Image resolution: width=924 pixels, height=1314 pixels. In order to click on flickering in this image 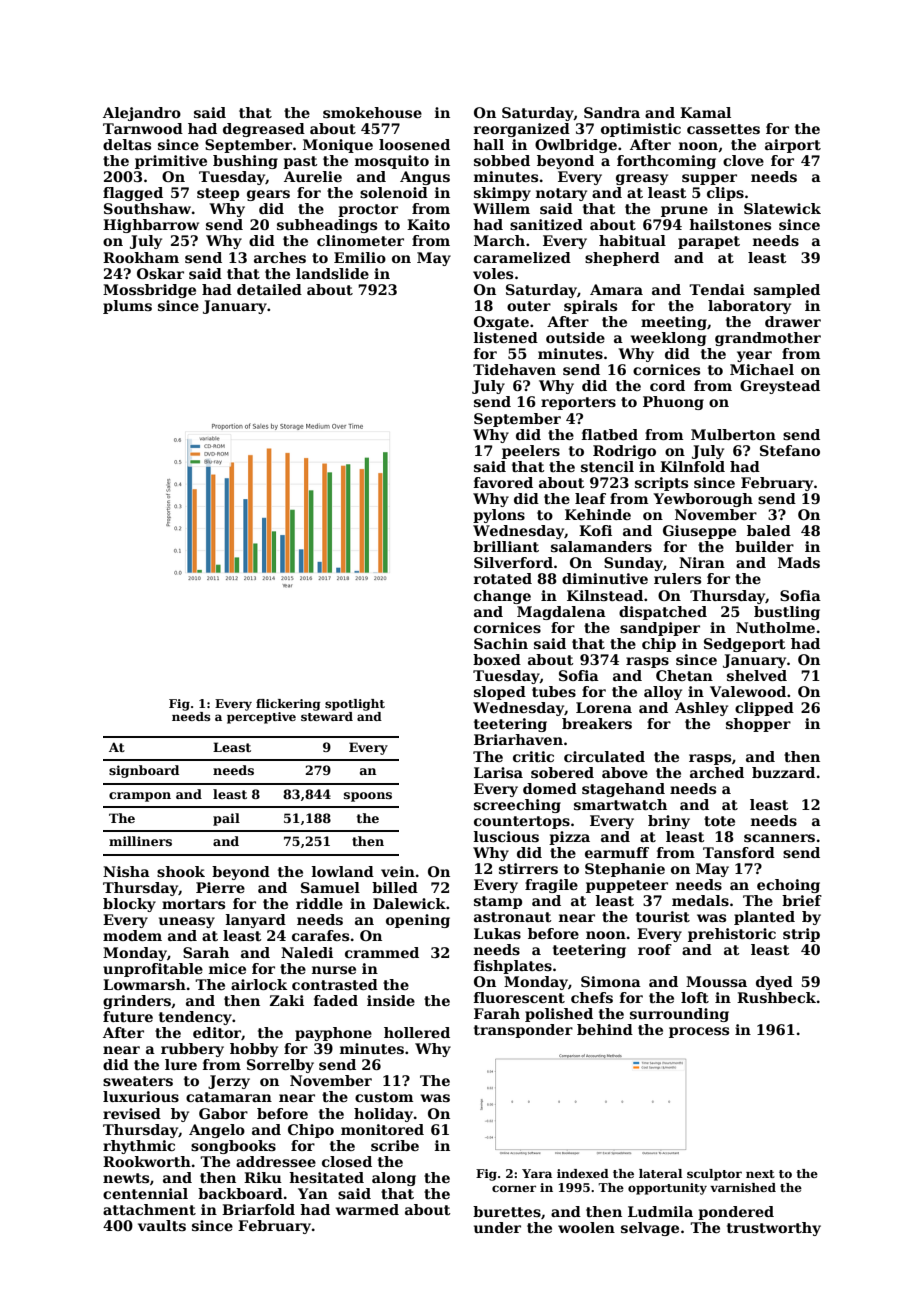, I will do `click(288, 705)`.
